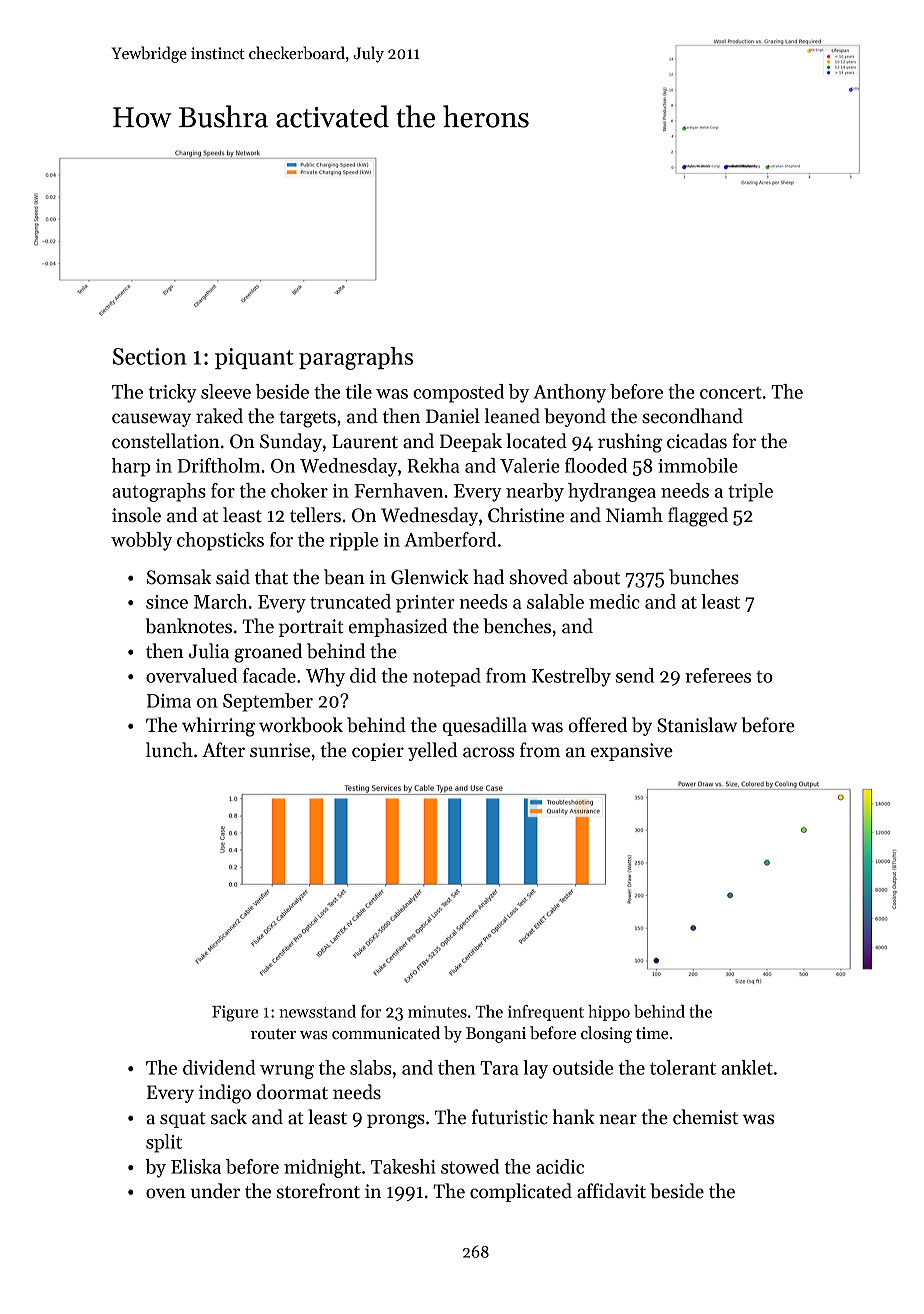 This screenshot has height=1314, width=924. I want to click on After, so click(223, 750).
